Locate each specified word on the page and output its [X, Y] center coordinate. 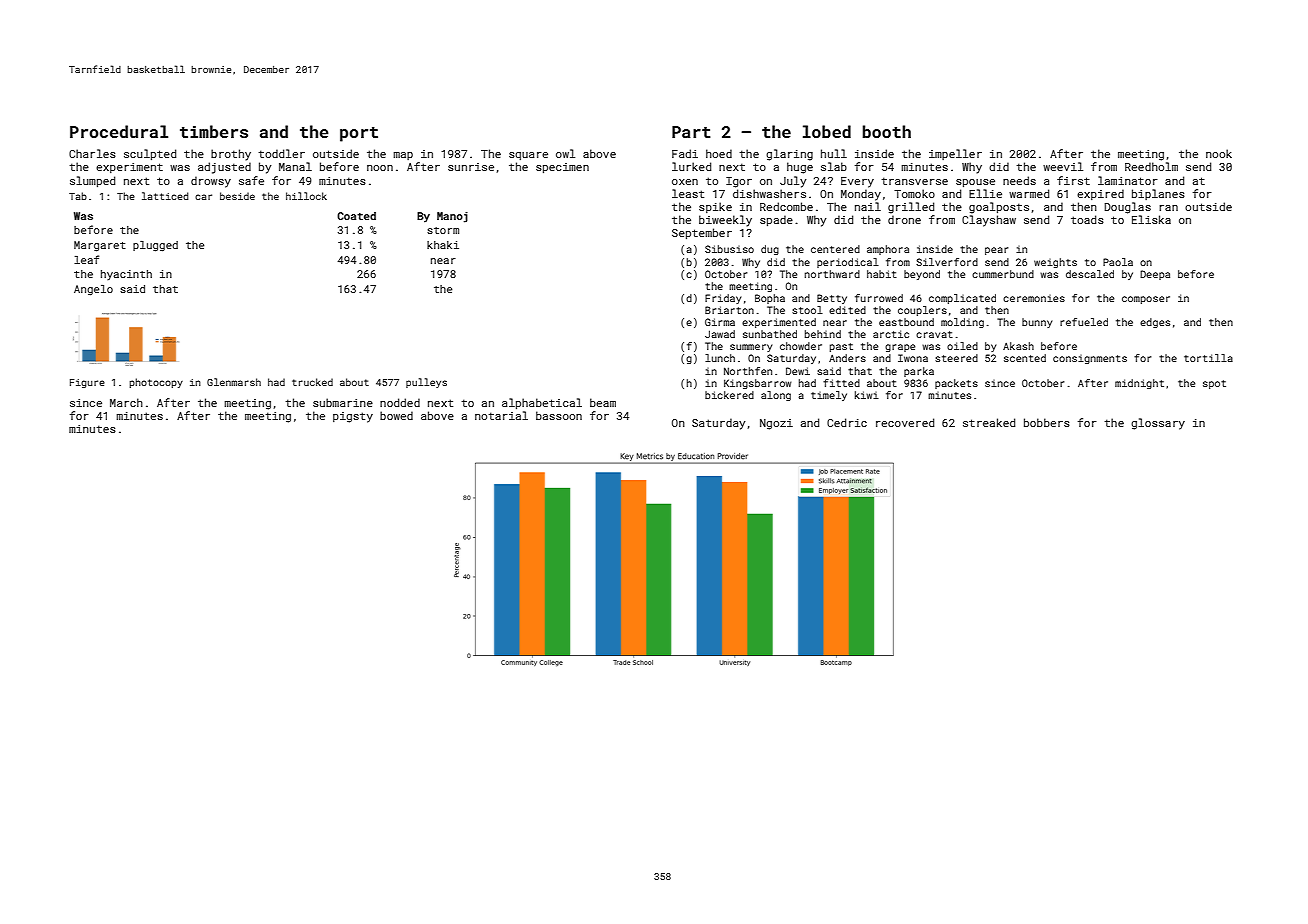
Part [691, 132]
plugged [155, 246]
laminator [1128, 180]
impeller [955, 154]
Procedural [119, 131]
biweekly [725, 221]
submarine [343, 402]
